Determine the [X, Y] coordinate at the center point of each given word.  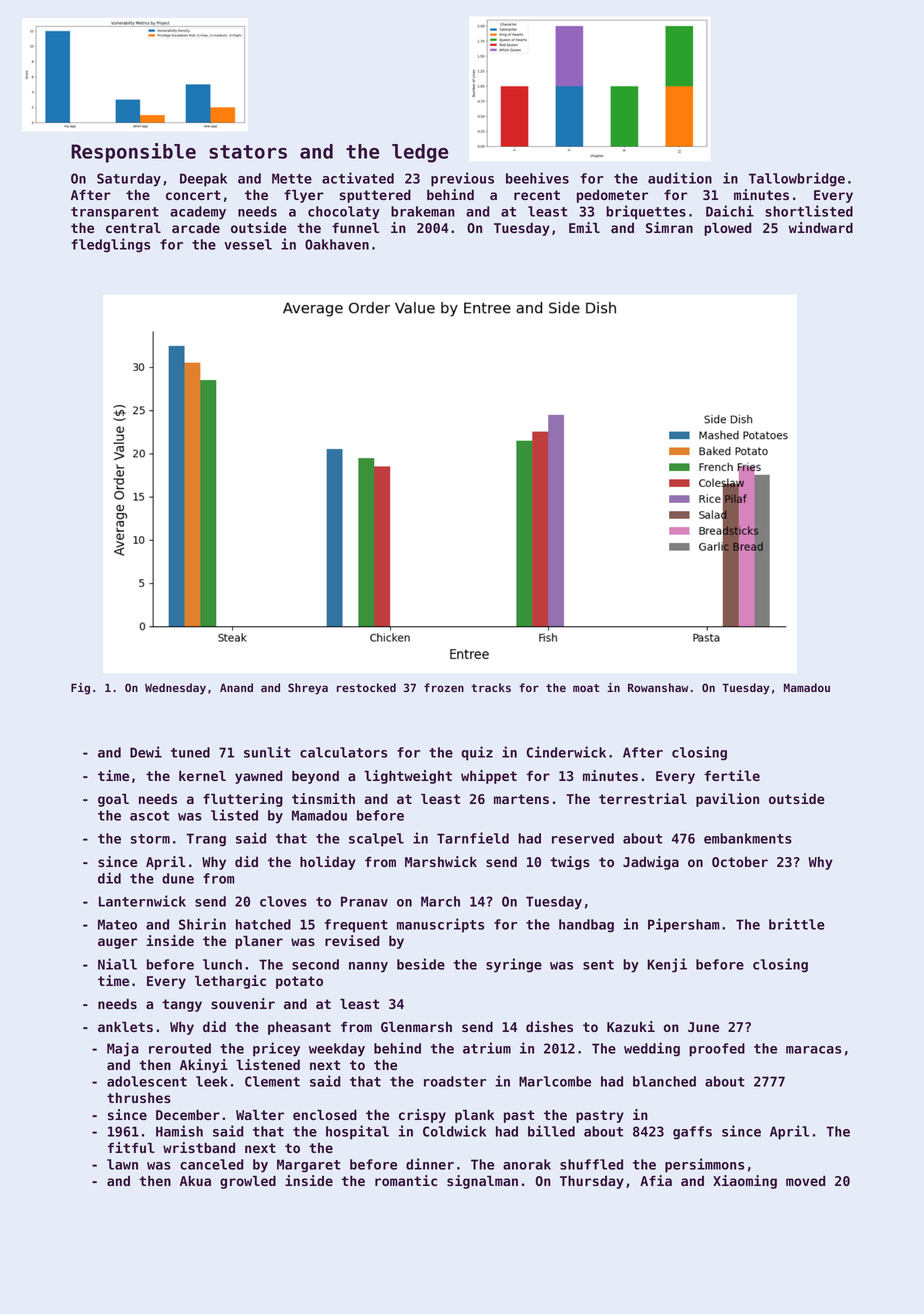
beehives [537, 178]
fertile [732, 775]
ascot [149, 816]
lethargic [230, 982]
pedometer [612, 196]
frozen [444, 687]
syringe [514, 965]
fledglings [110, 245]
